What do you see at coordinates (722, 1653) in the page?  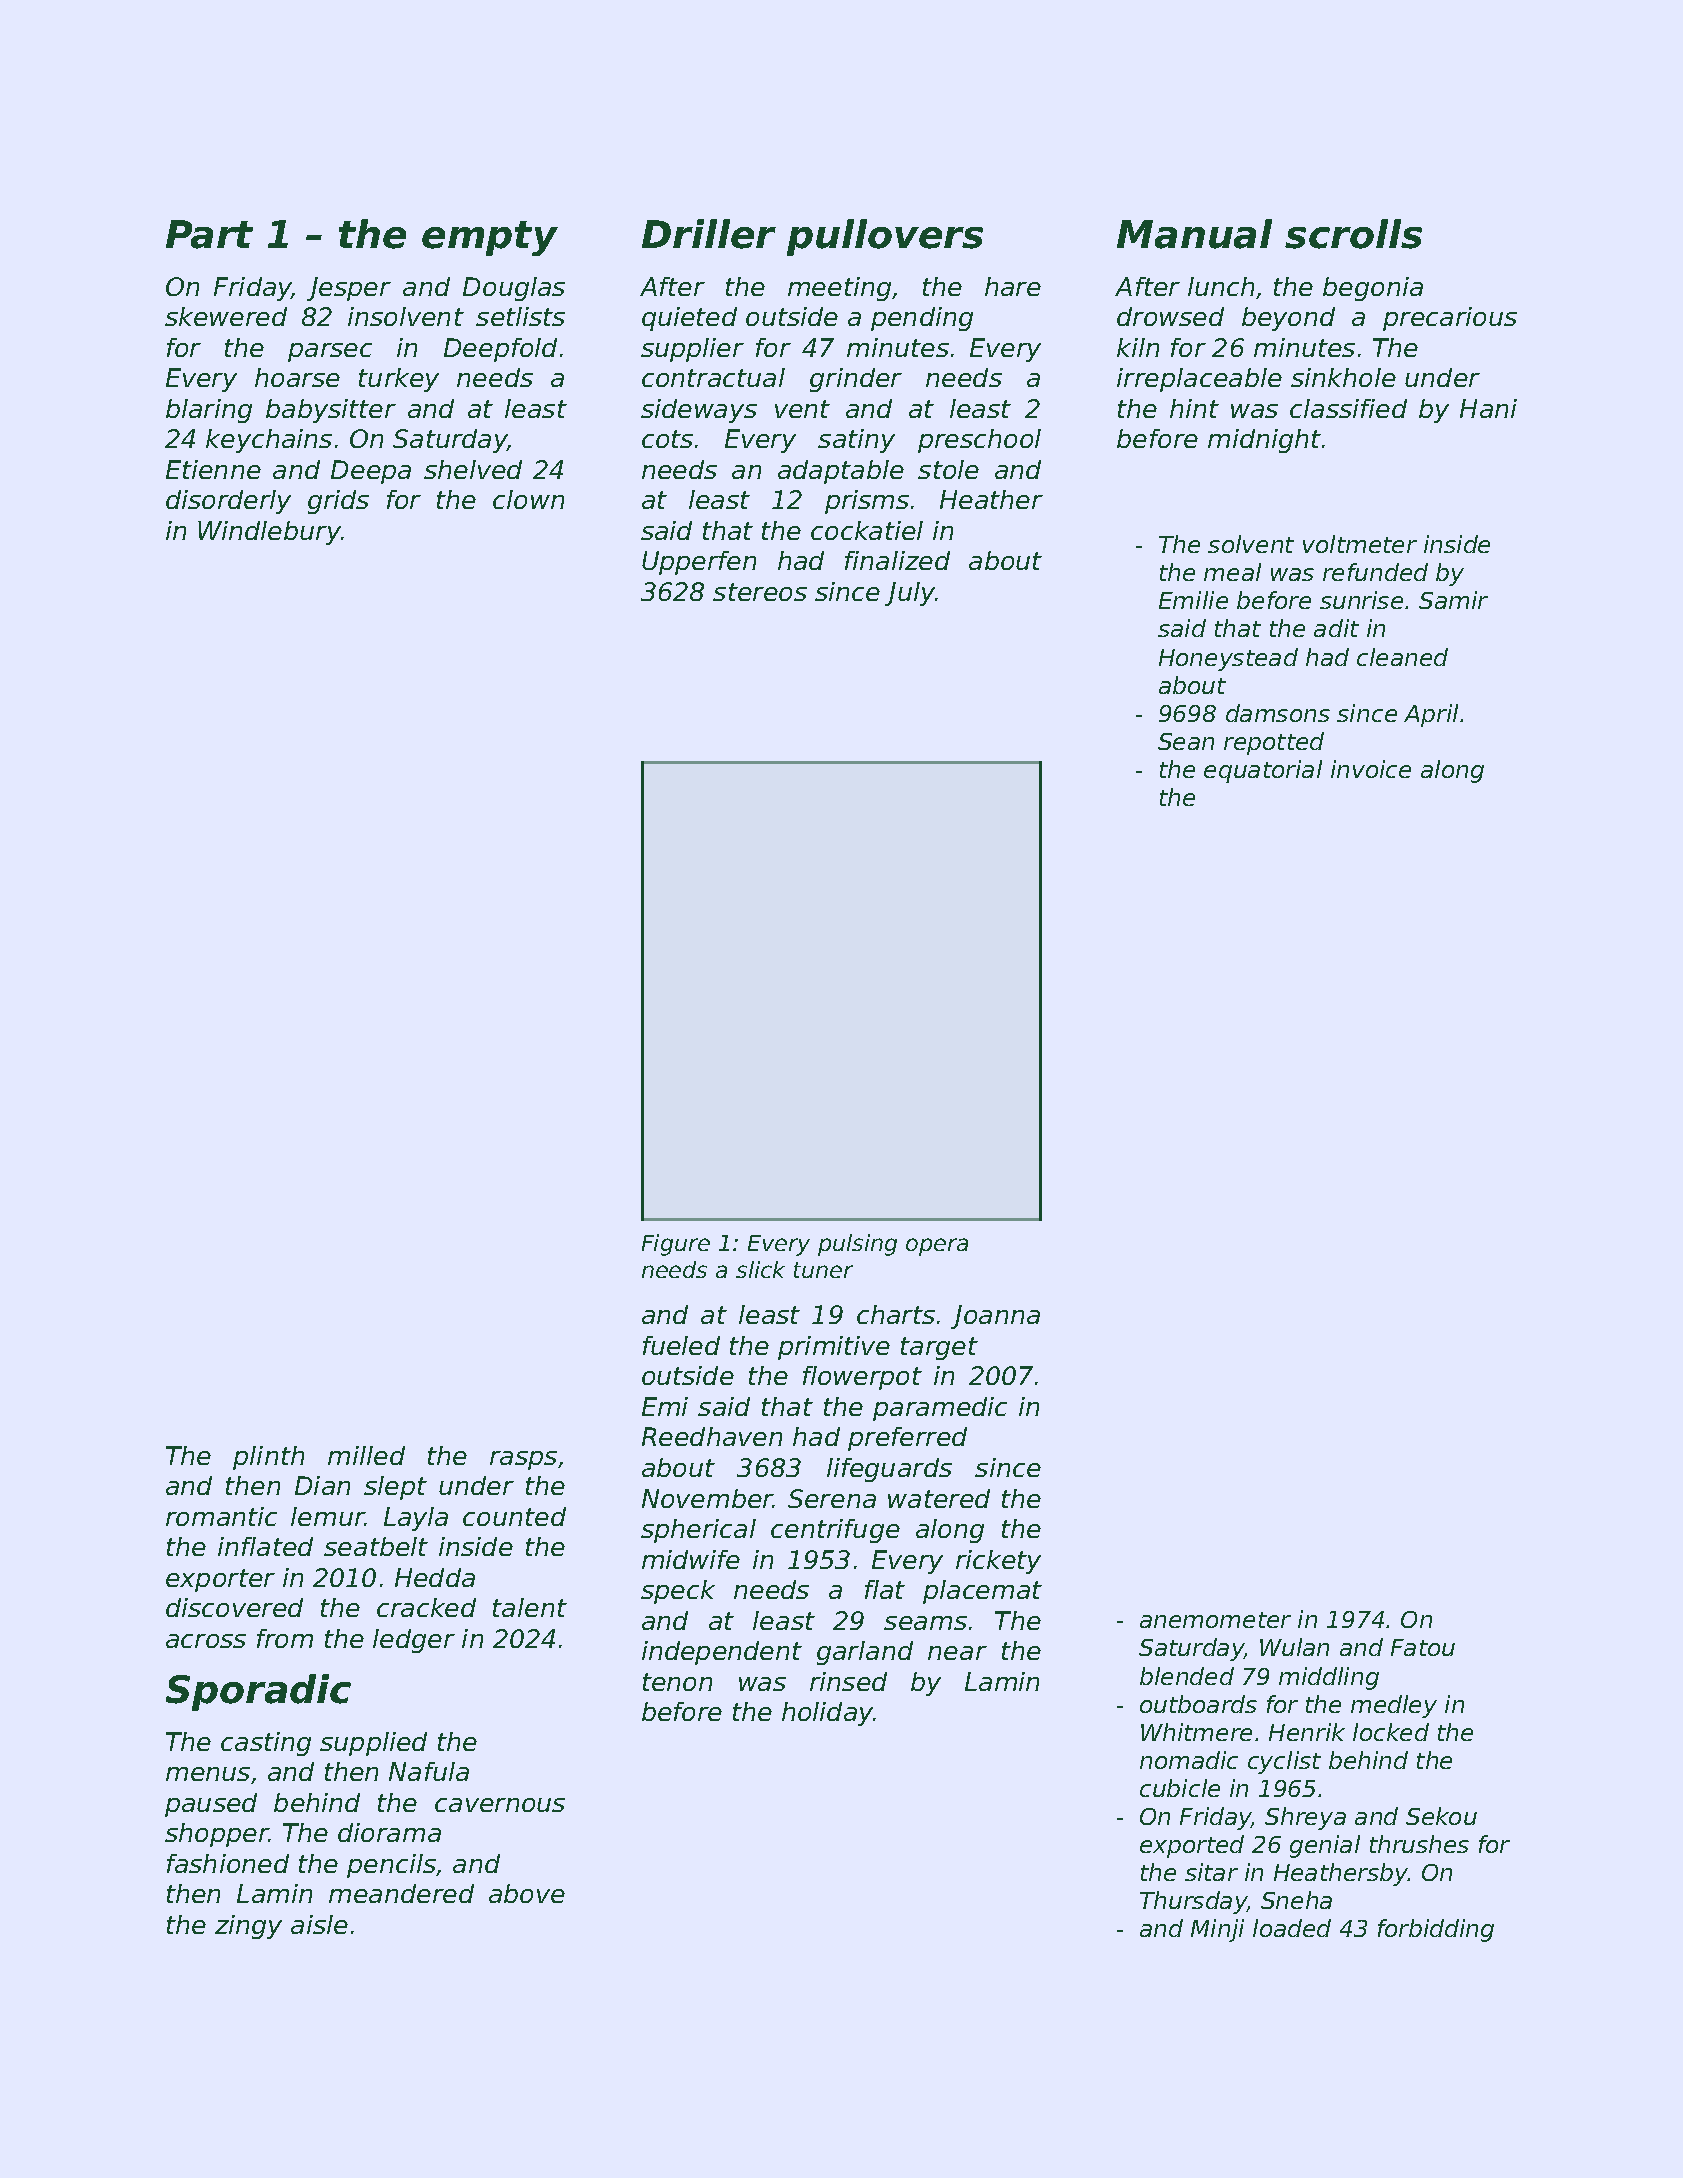 I see `independent` at bounding box center [722, 1653].
